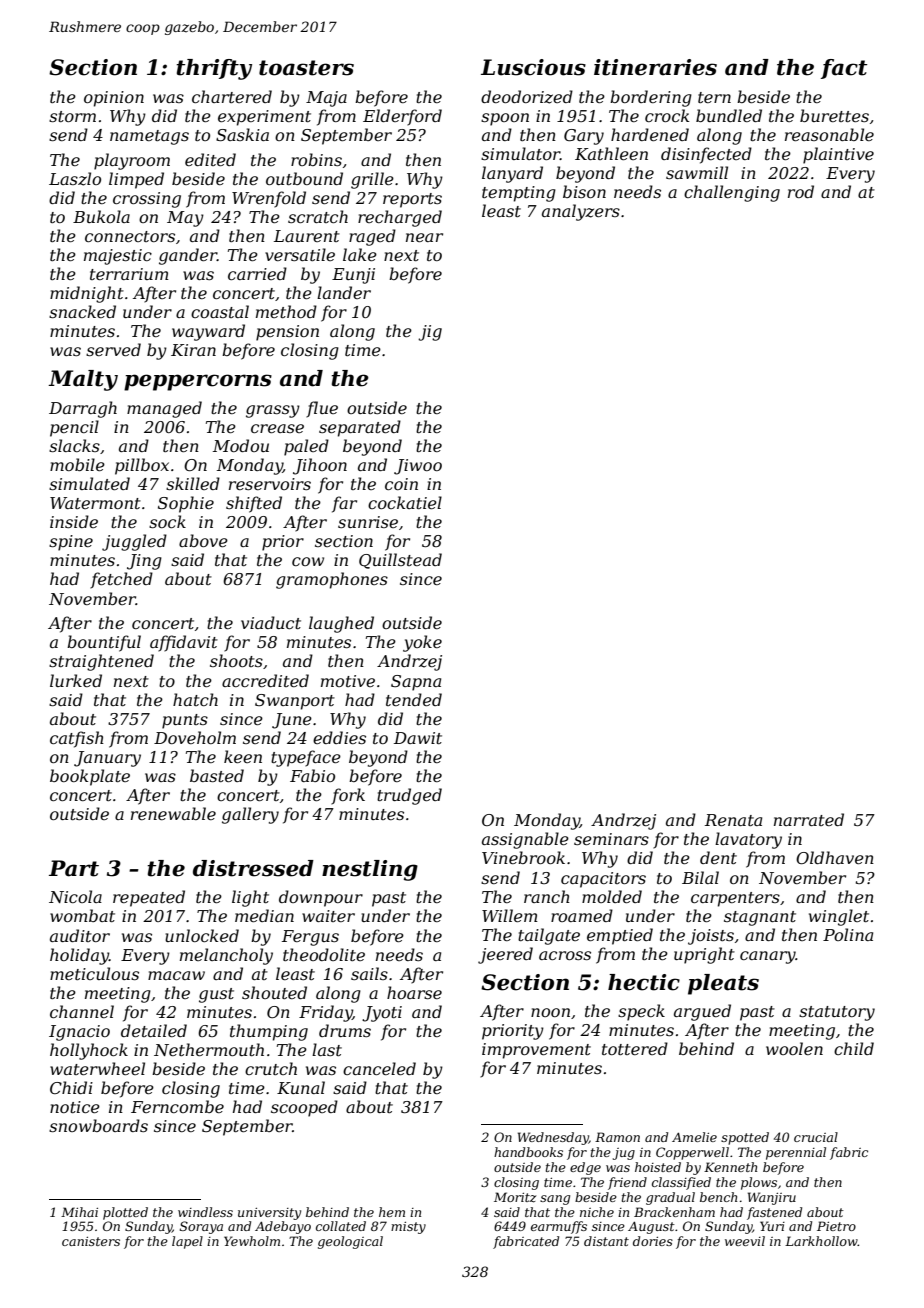 Image resolution: width=924 pixels, height=1308 pixels. What do you see at coordinates (844, 69) in the image?
I see `fact` at bounding box center [844, 69].
